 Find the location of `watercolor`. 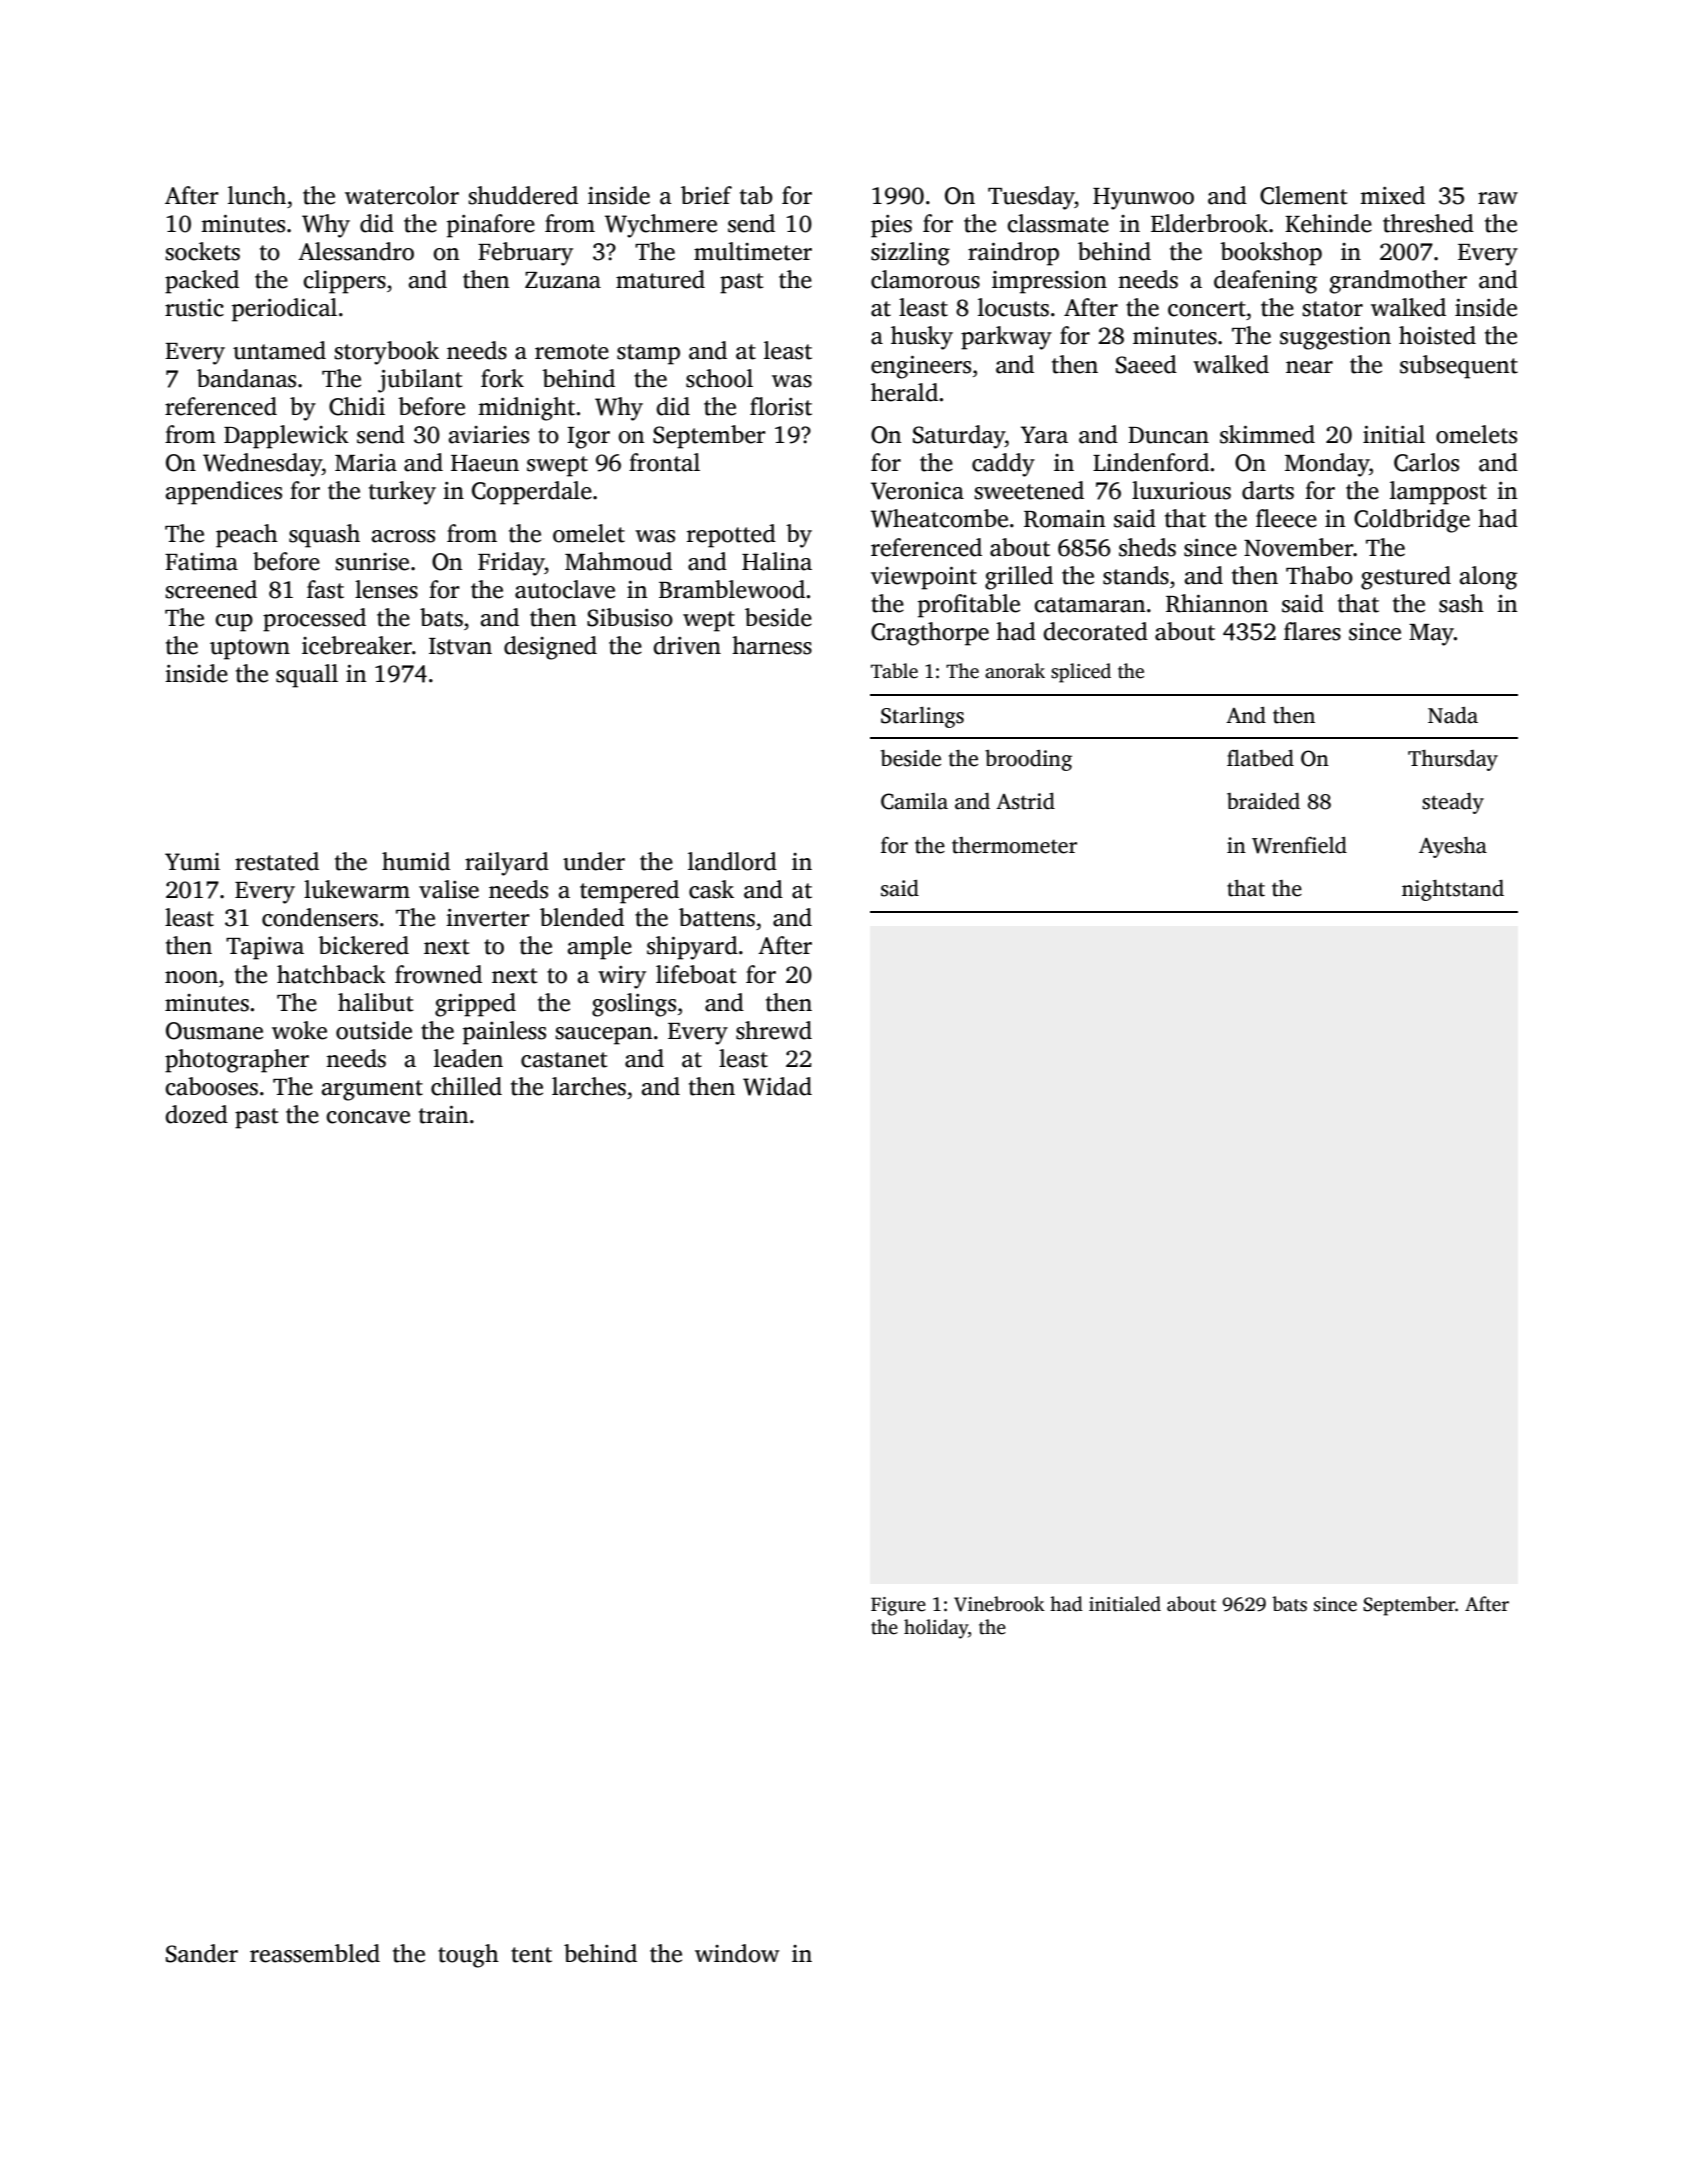

watercolor is located at coordinates (402, 195).
